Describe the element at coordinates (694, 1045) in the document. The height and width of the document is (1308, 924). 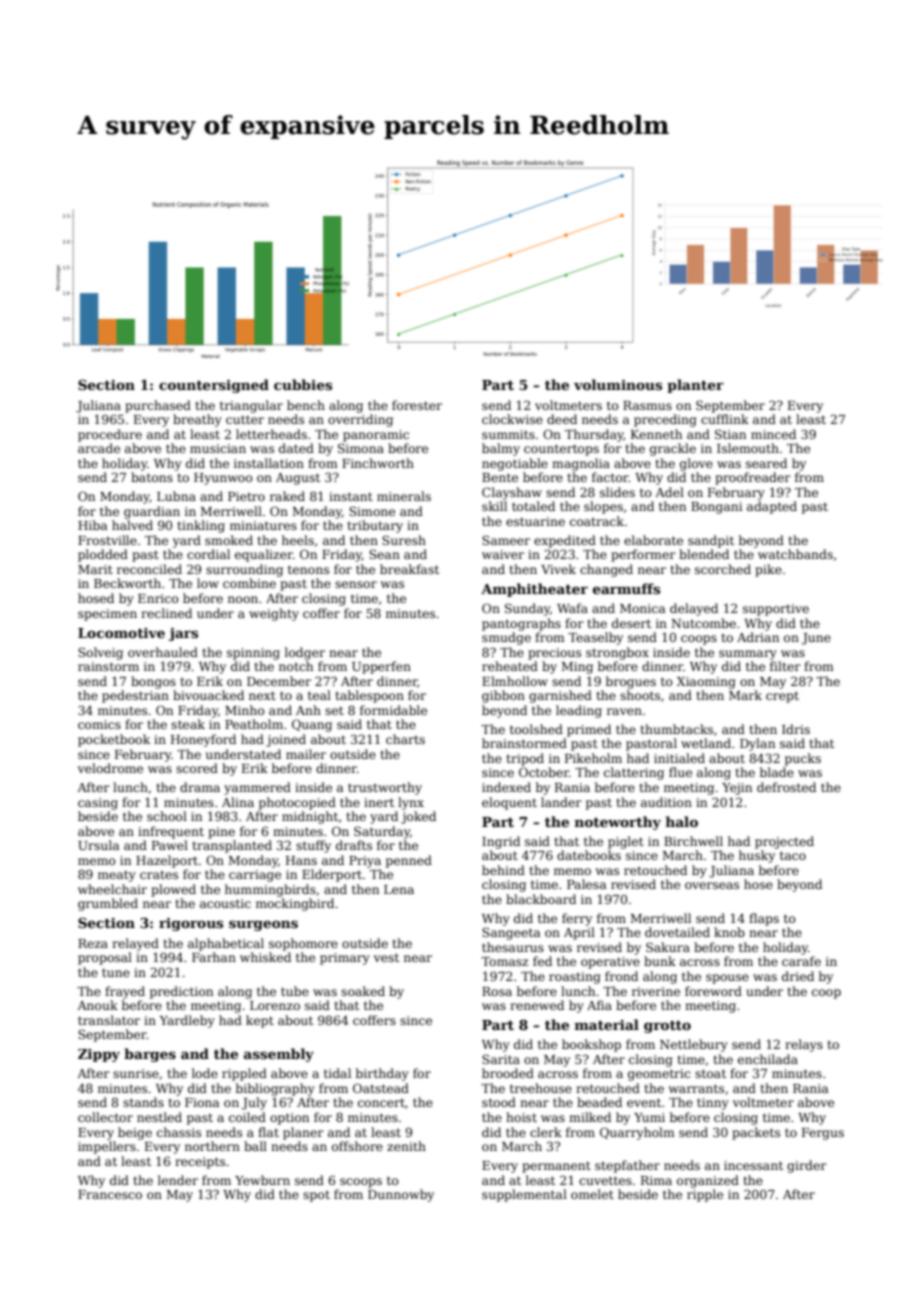
I see `Nettlebury` at that location.
